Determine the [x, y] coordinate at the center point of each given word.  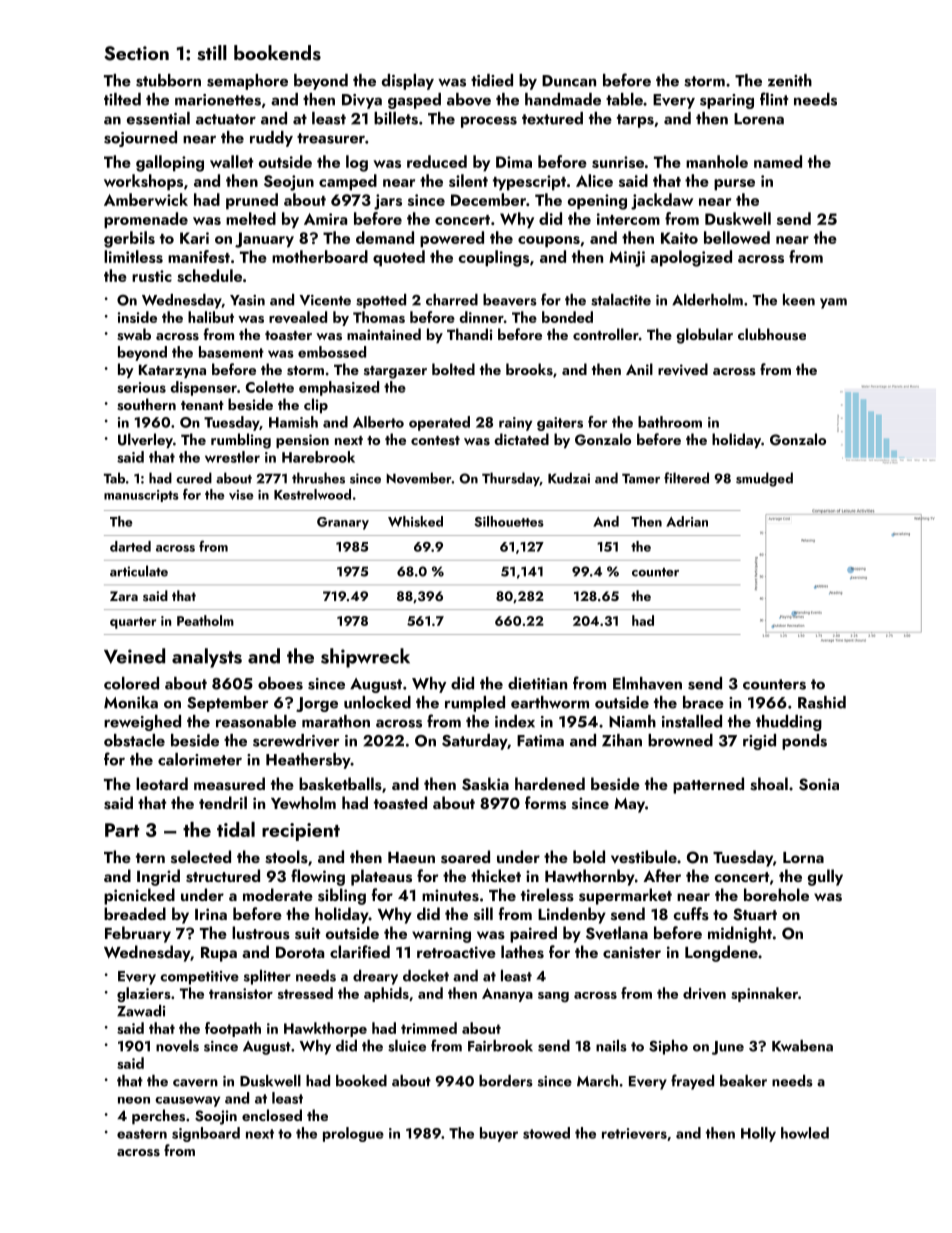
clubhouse [772, 334]
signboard [206, 1134]
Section [136, 53]
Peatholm [205, 620]
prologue [353, 1134]
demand [385, 237]
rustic [152, 276]
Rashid [822, 702]
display [408, 82]
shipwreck [365, 658]
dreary [375, 977]
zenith [790, 80]
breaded [135, 913]
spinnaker [764, 994]
